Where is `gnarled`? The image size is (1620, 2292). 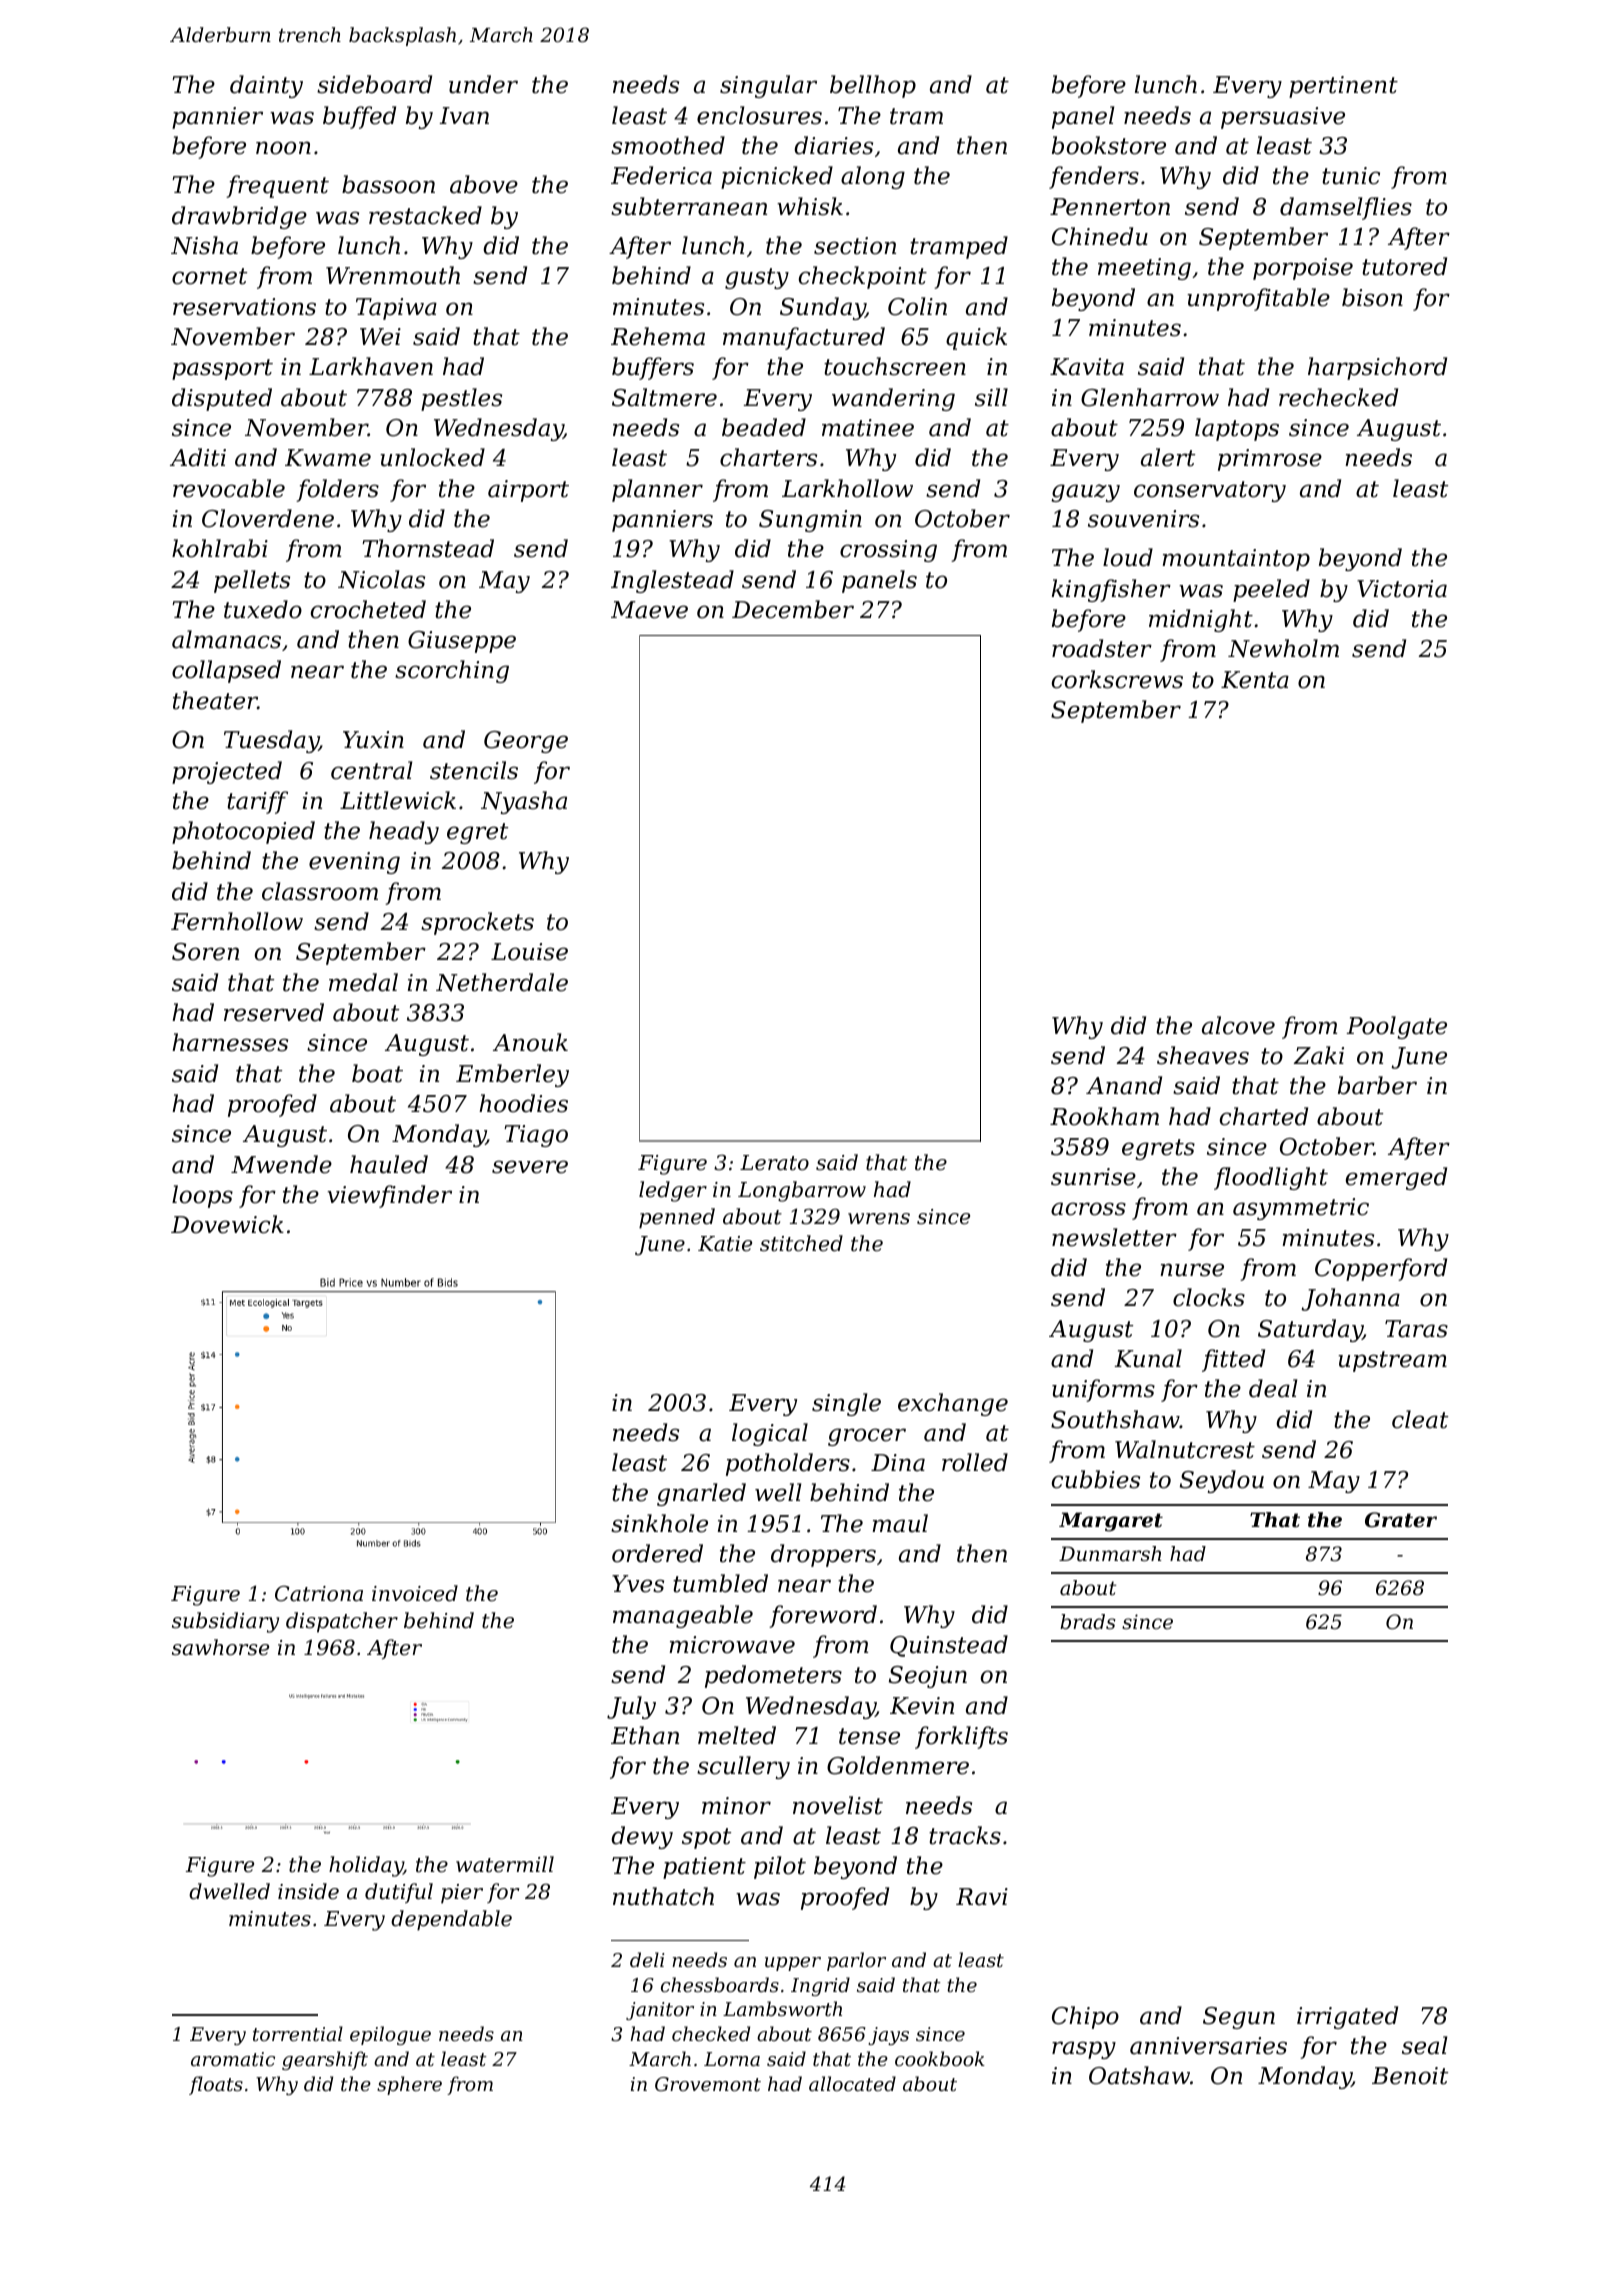 gnarled is located at coordinates (701, 1494).
